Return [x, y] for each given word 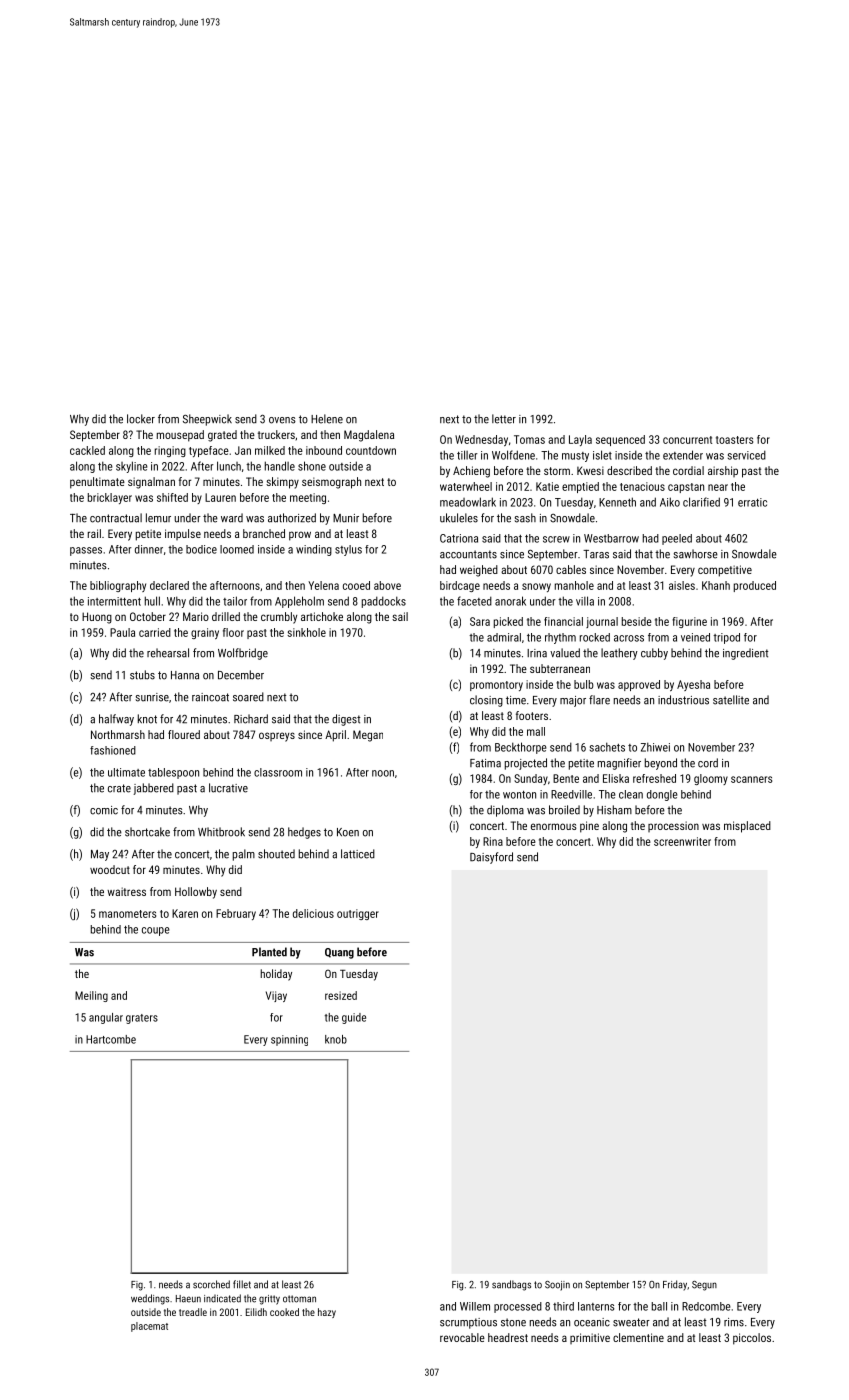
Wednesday [481, 440]
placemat [149, 1327]
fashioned [113, 750]
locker [141, 419]
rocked [595, 637]
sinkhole [306, 632]
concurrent [687, 440]
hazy [327, 1313]
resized [341, 995]
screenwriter [682, 841]
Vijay [276, 996]
